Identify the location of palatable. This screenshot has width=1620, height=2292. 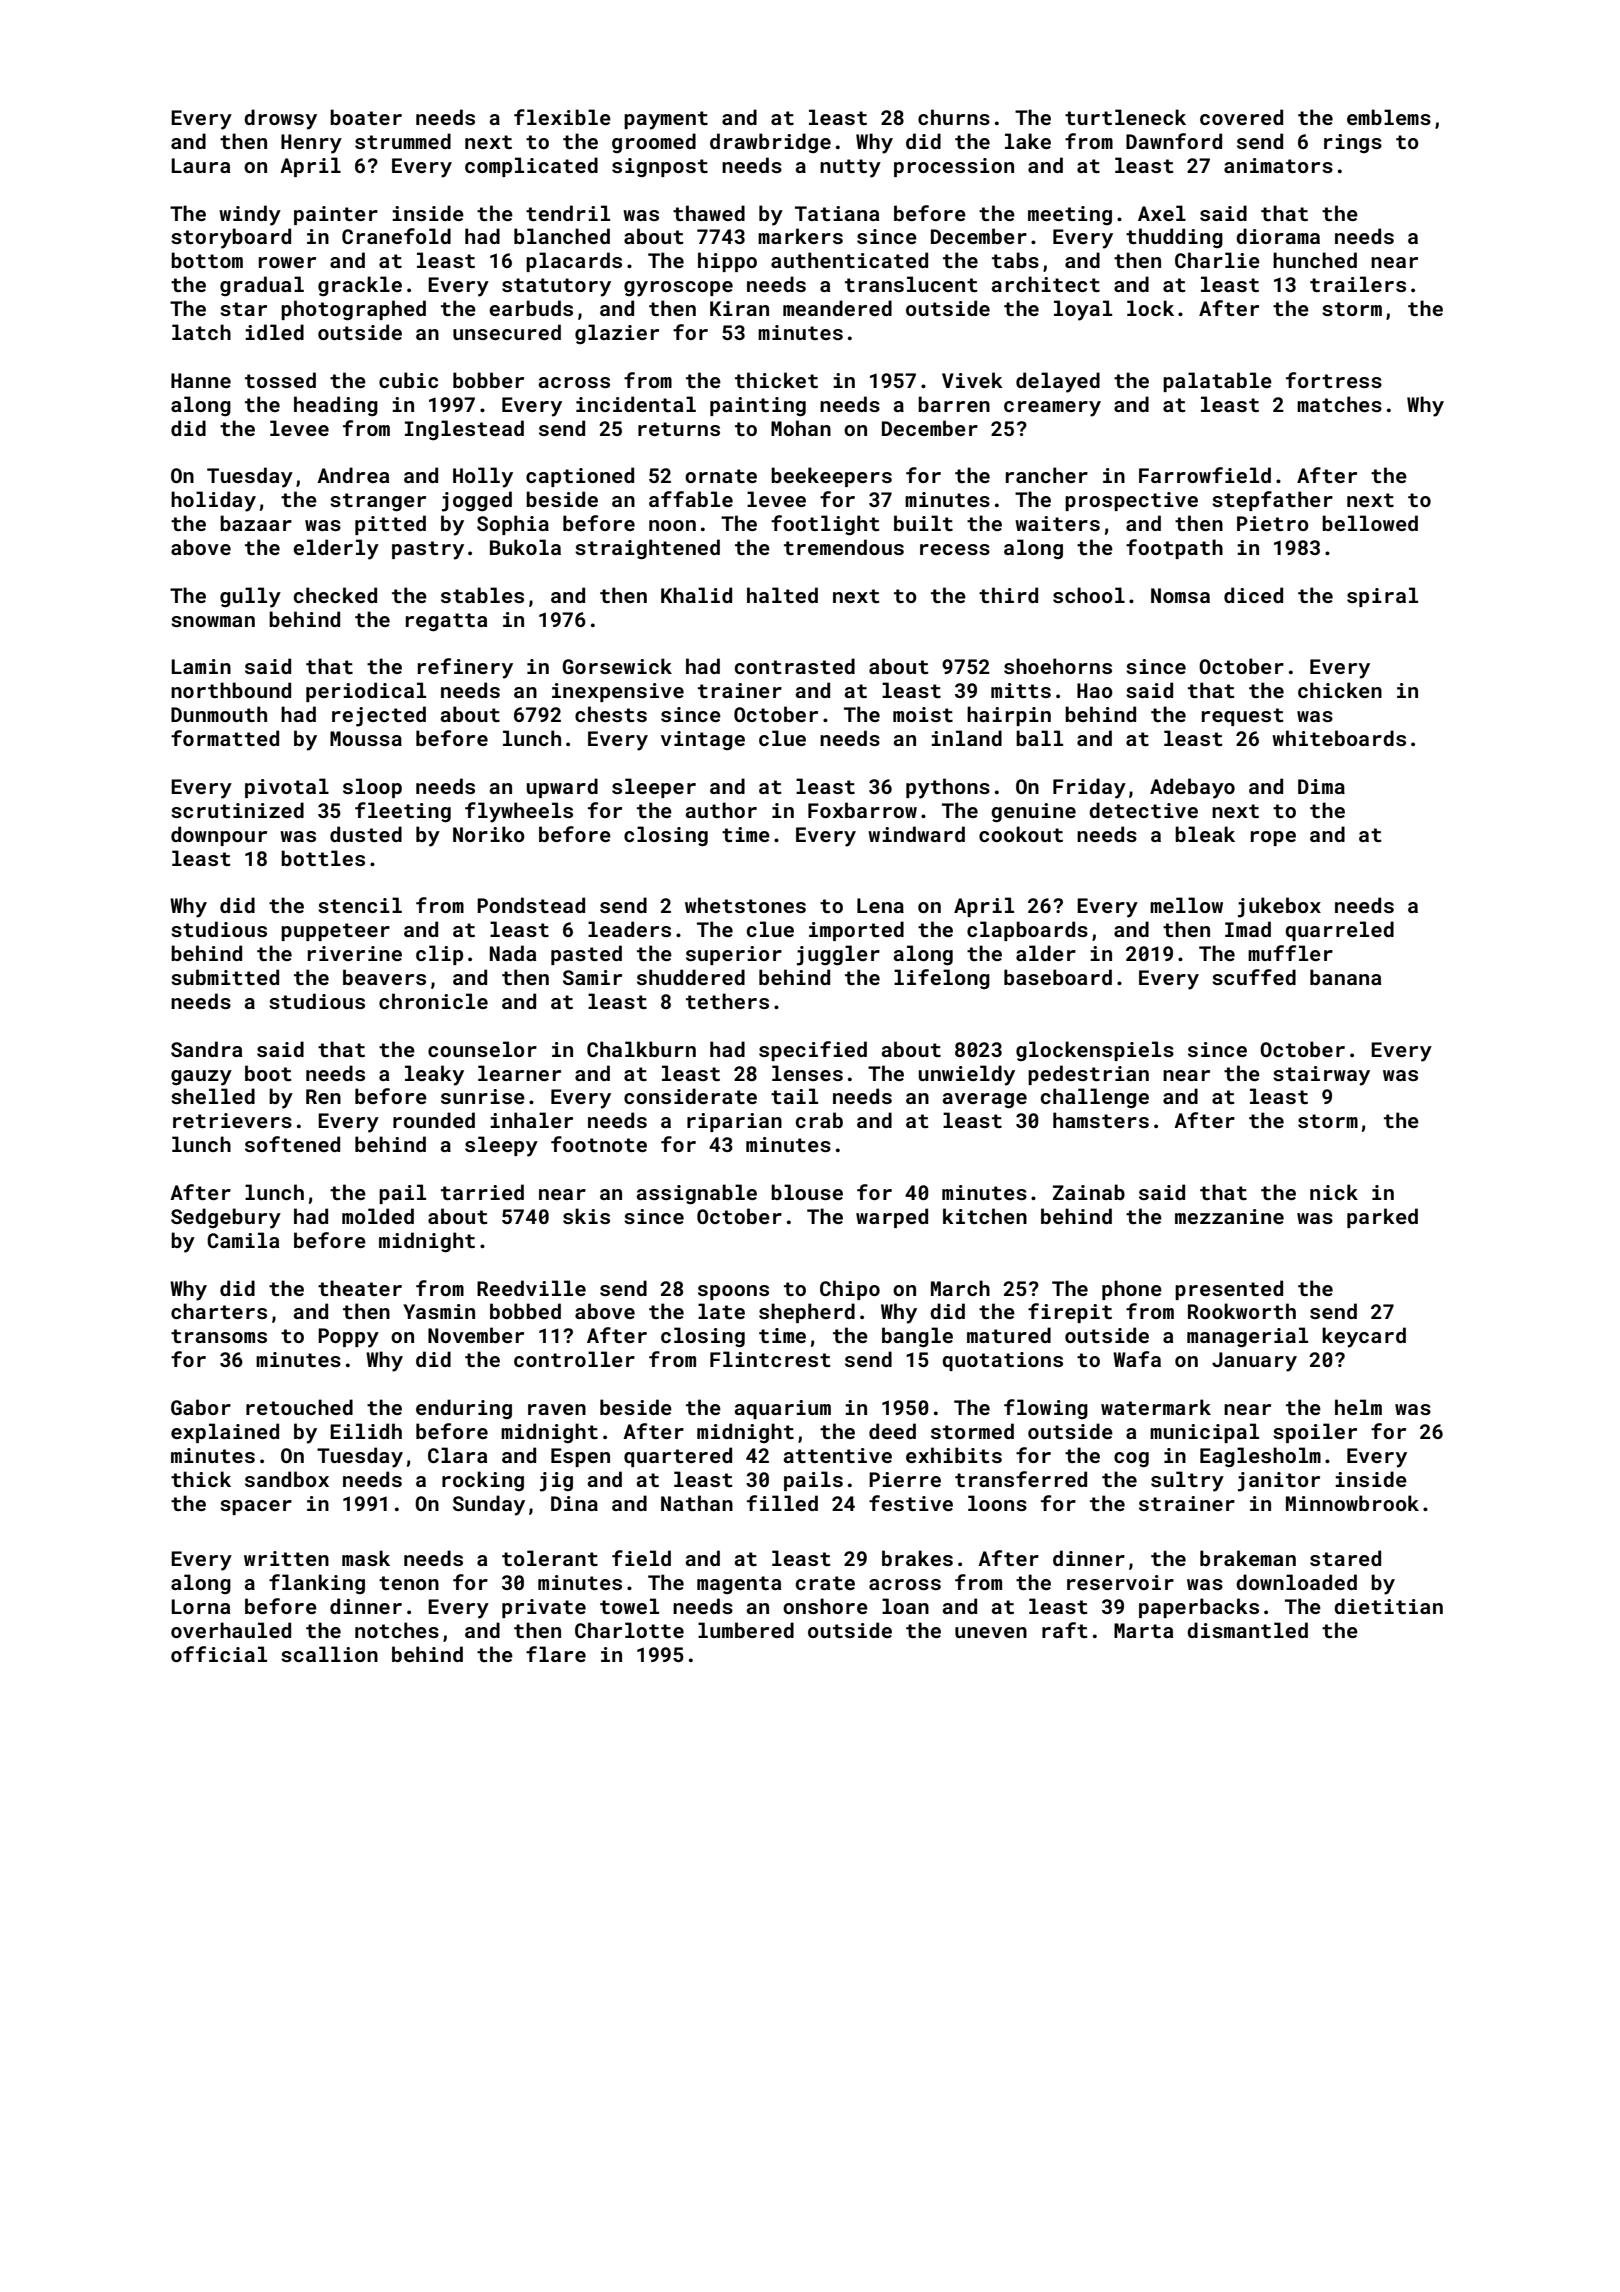
(1217, 382).
